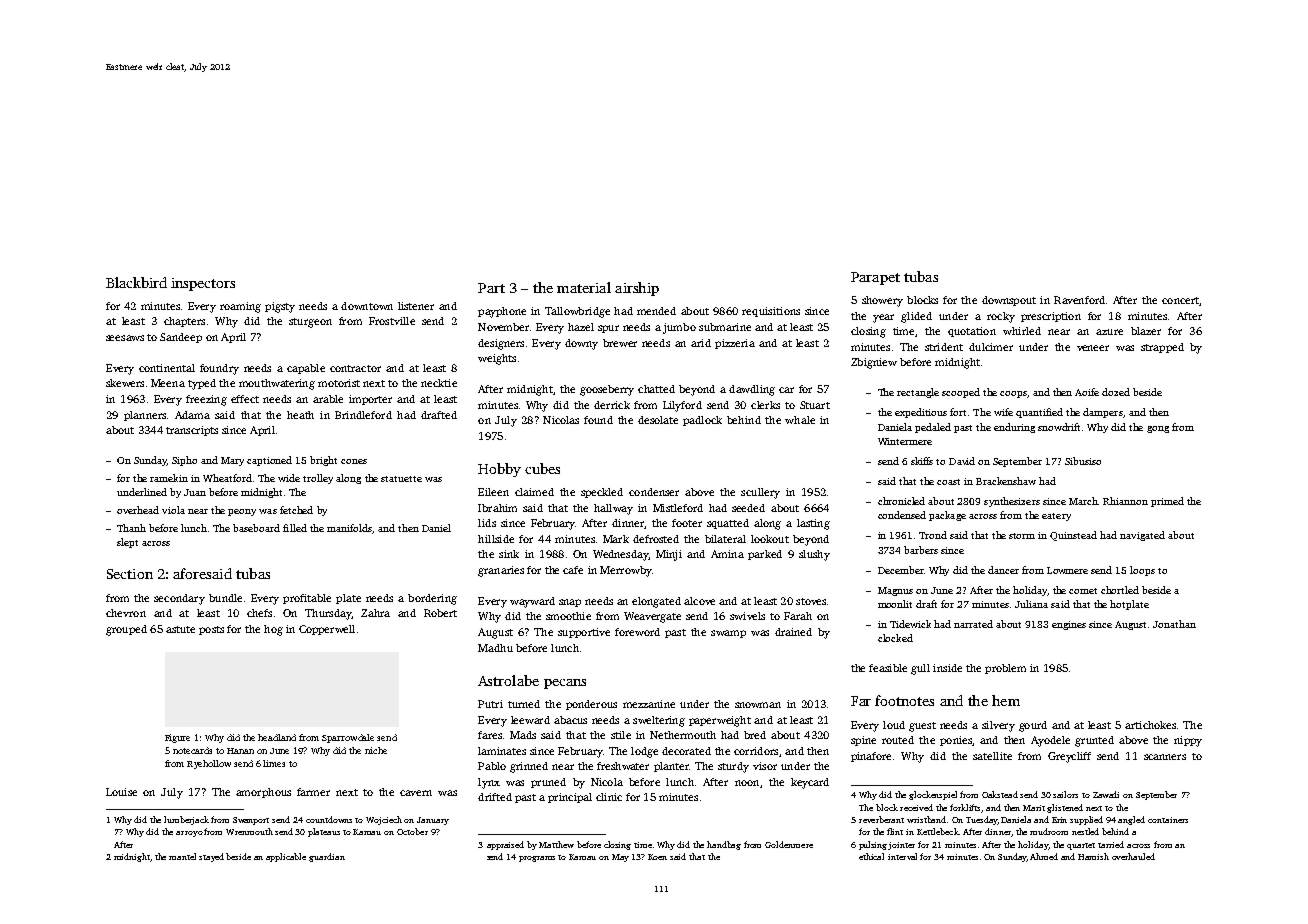 Image resolution: width=1308 pixels, height=924 pixels. Describe the element at coordinates (169, 478) in the page. I see `ramekin` at that location.
